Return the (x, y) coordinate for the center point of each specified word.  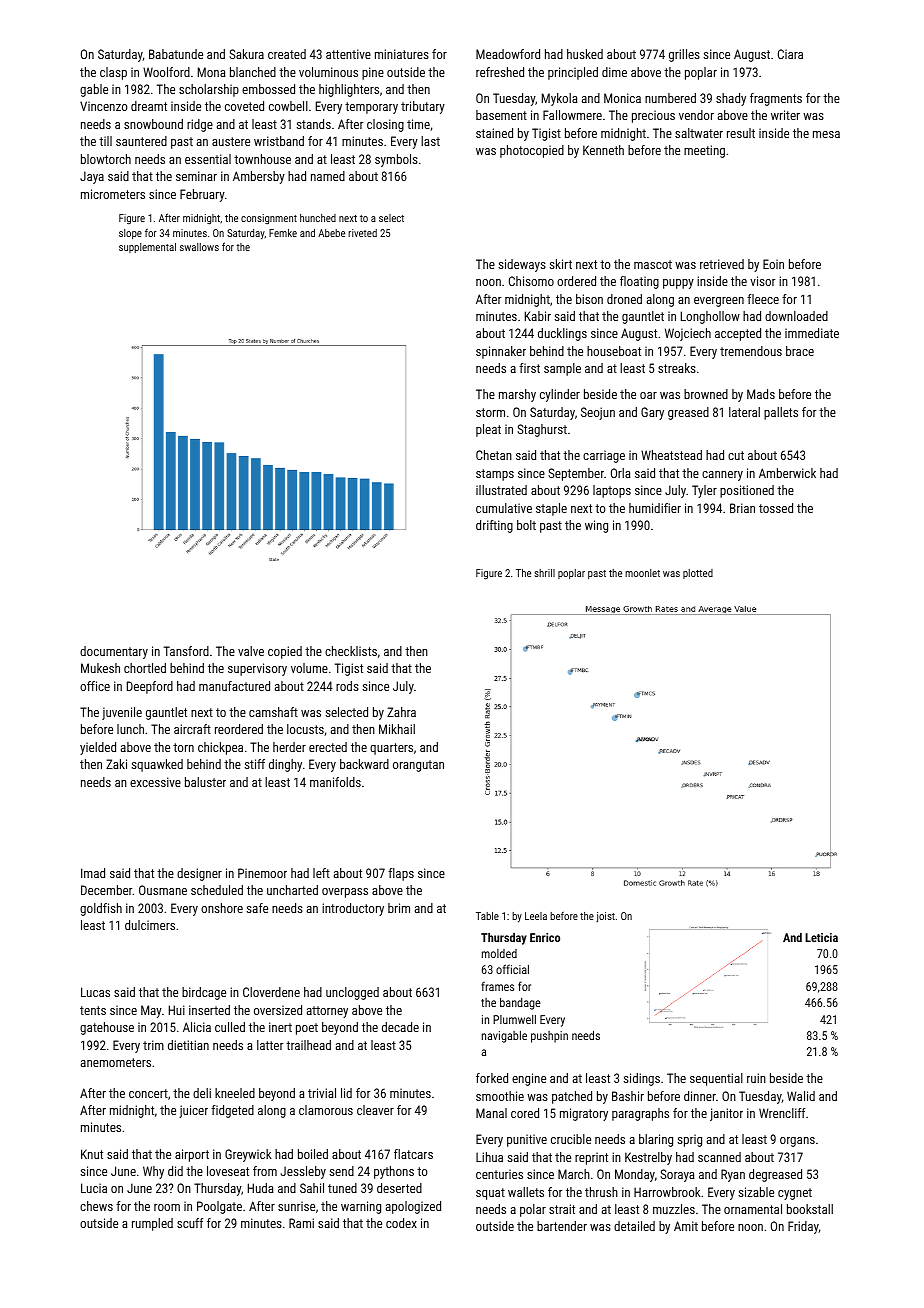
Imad (93, 873)
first (529, 368)
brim (399, 908)
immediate (812, 333)
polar (533, 1210)
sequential (716, 1079)
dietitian (188, 1045)
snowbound (153, 124)
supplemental (147, 248)
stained (494, 133)
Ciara (790, 54)
